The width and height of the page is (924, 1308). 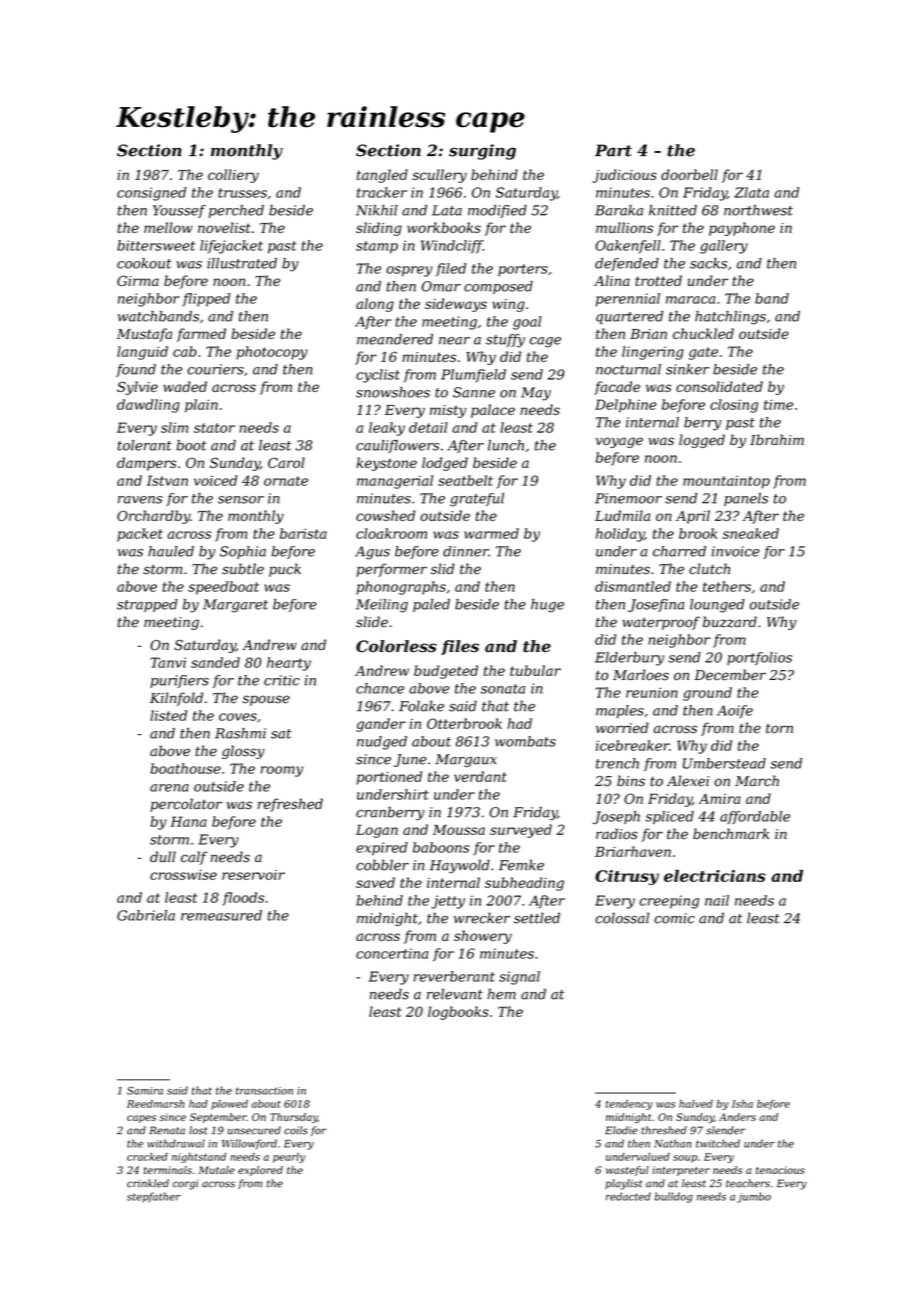 What do you see at coordinates (375, 882) in the page?
I see `saved` at bounding box center [375, 882].
